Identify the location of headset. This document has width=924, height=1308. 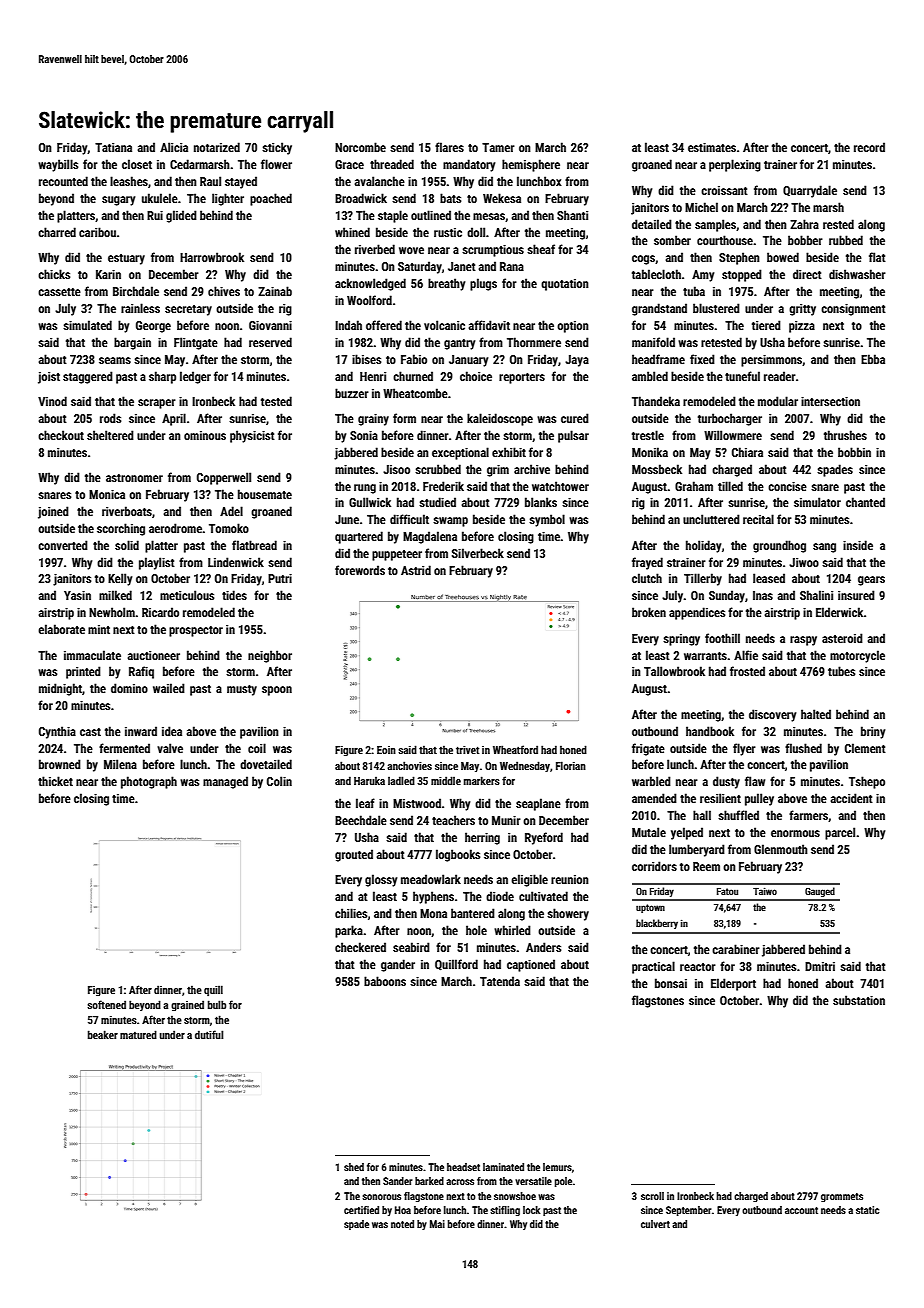
(463, 1167).
